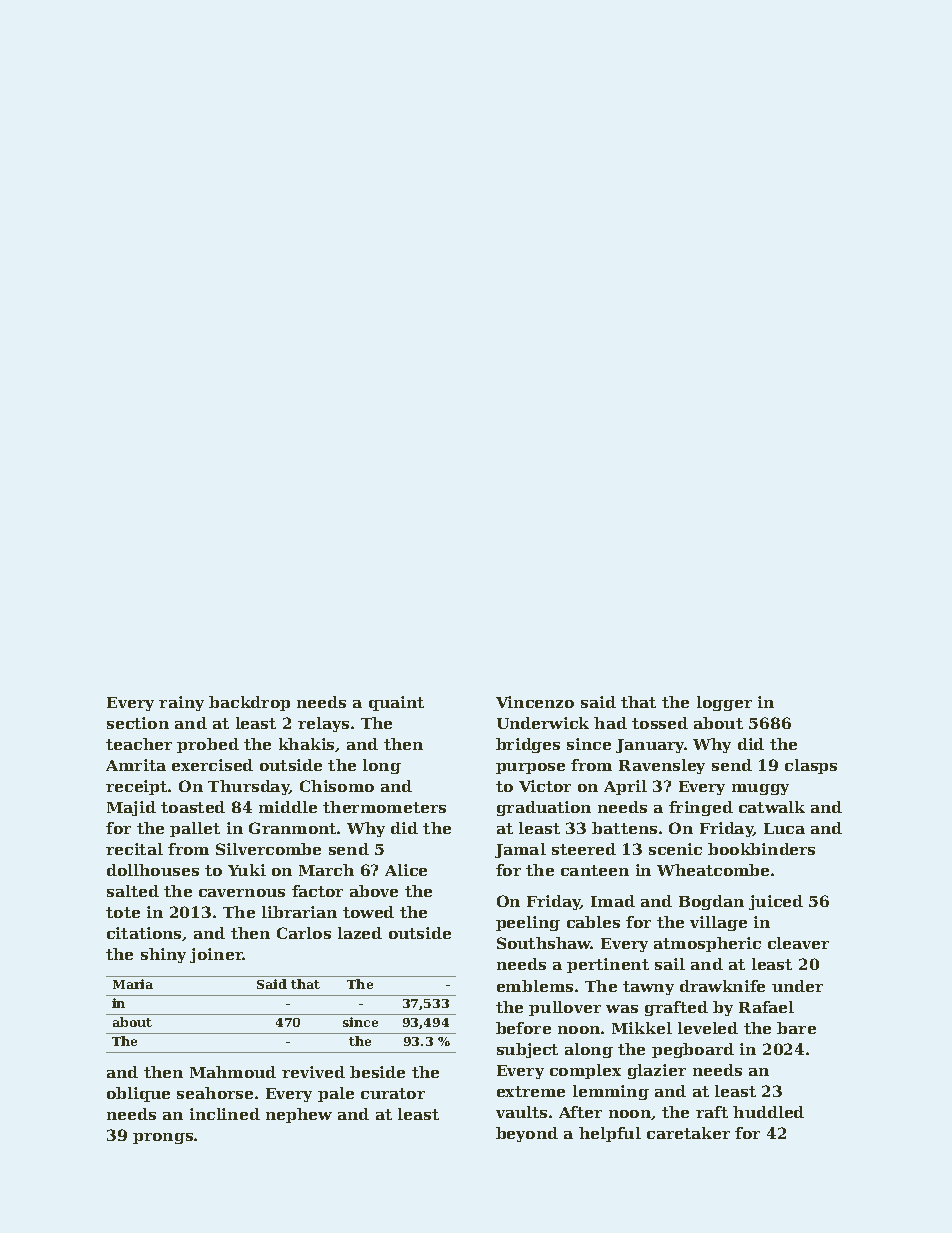 Image resolution: width=952 pixels, height=1233 pixels. What do you see at coordinates (724, 703) in the page?
I see `logger` at bounding box center [724, 703].
